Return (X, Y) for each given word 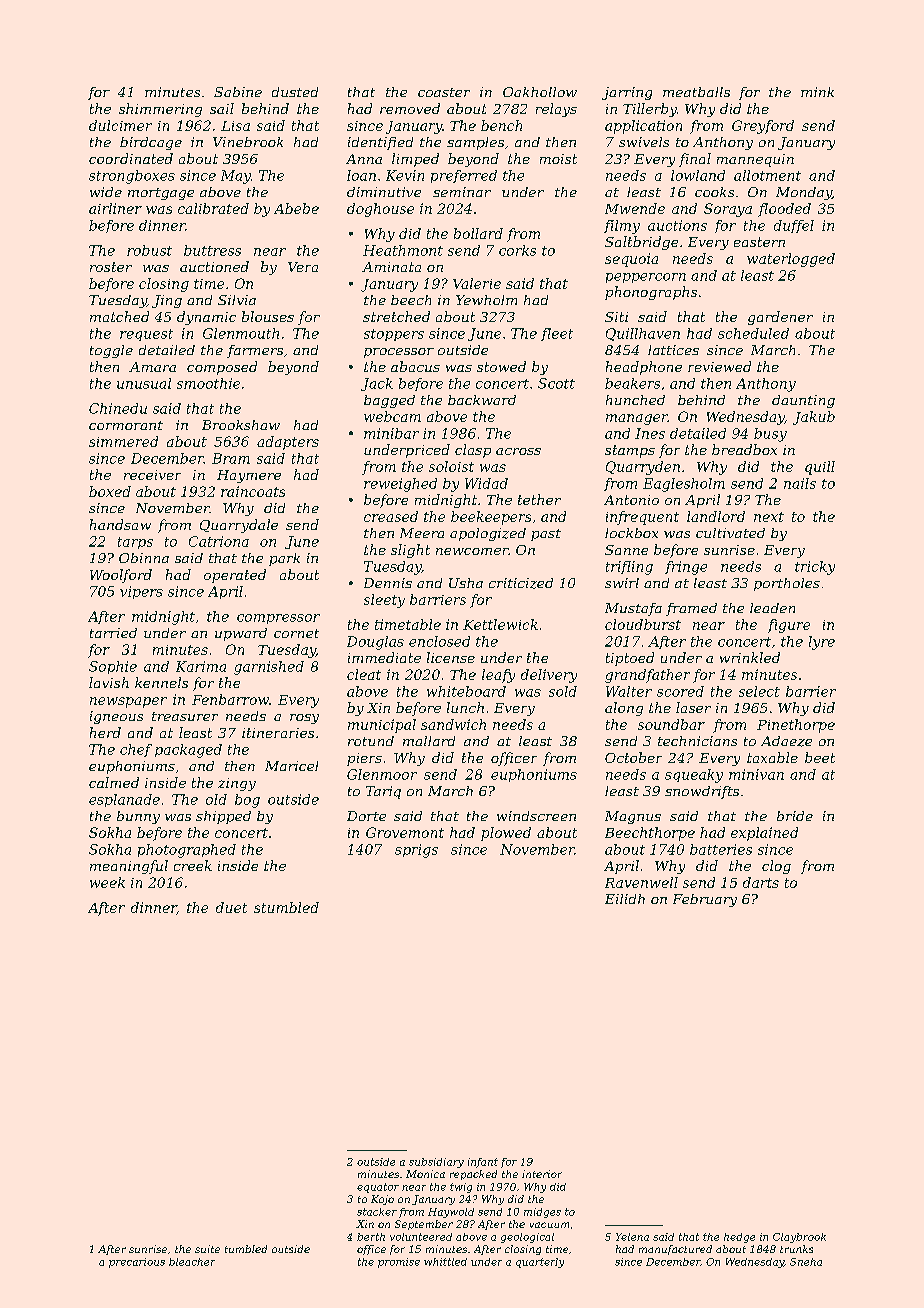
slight (410, 551)
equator (378, 1188)
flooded (784, 210)
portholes (787, 584)
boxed (110, 491)
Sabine (238, 92)
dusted (295, 92)
